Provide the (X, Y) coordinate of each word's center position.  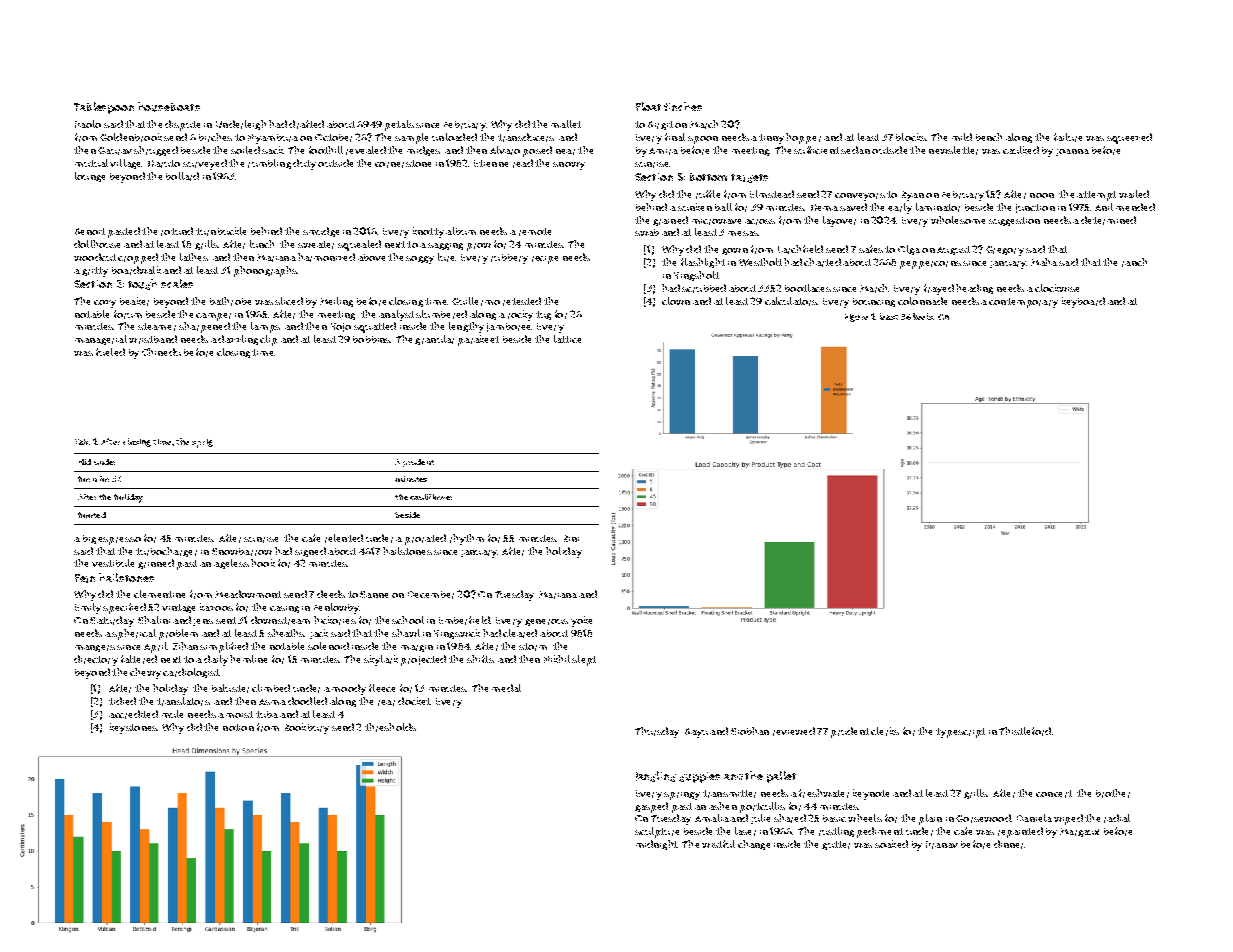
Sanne (374, 594)
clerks (885, 731)
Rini (571, 538)
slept (584, 660)
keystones (134, 728)
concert (1054, 794)
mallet (566, 124)
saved (853, 207)
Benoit (90, 231)
